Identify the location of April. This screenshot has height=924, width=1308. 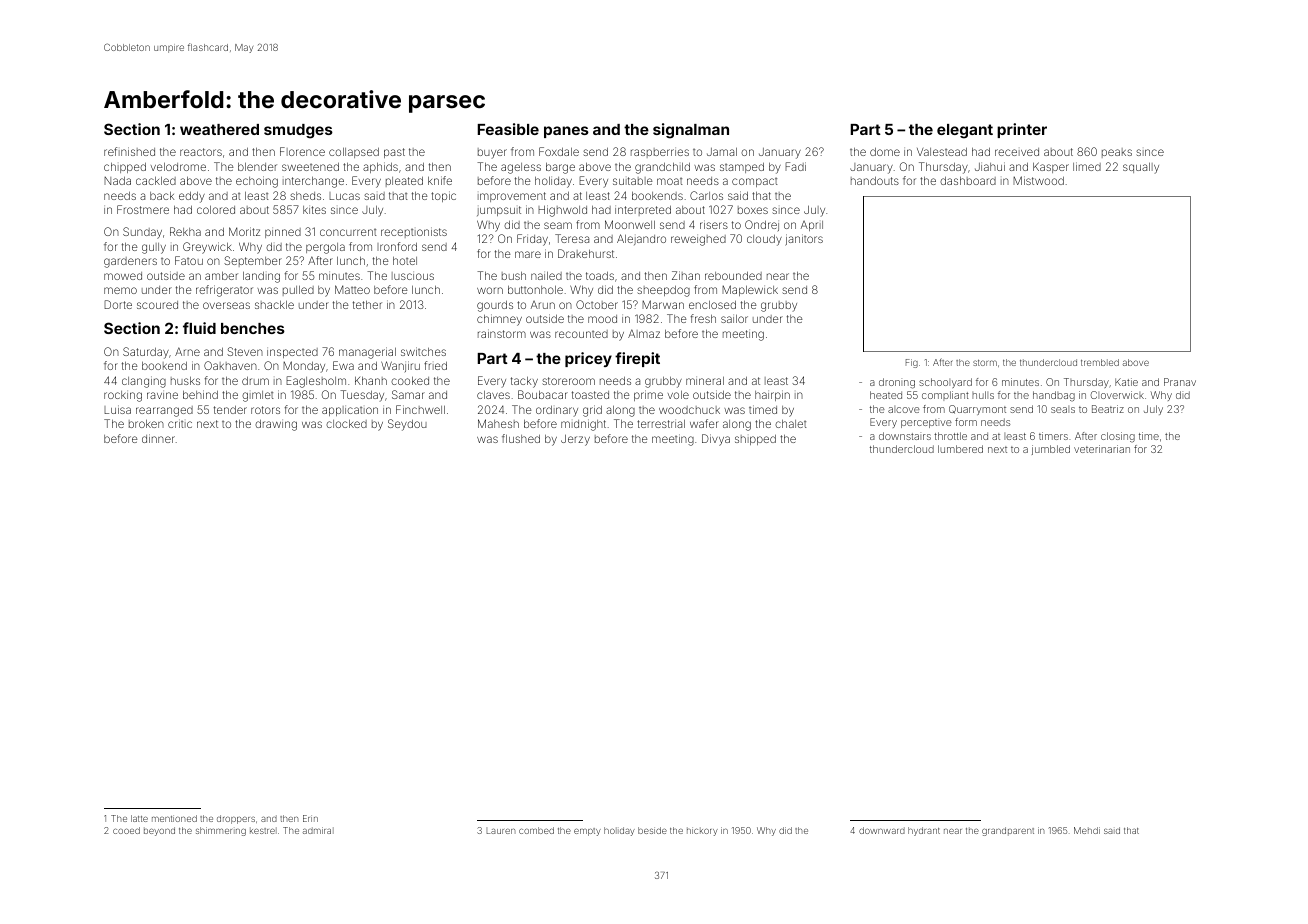
(812, 226).
